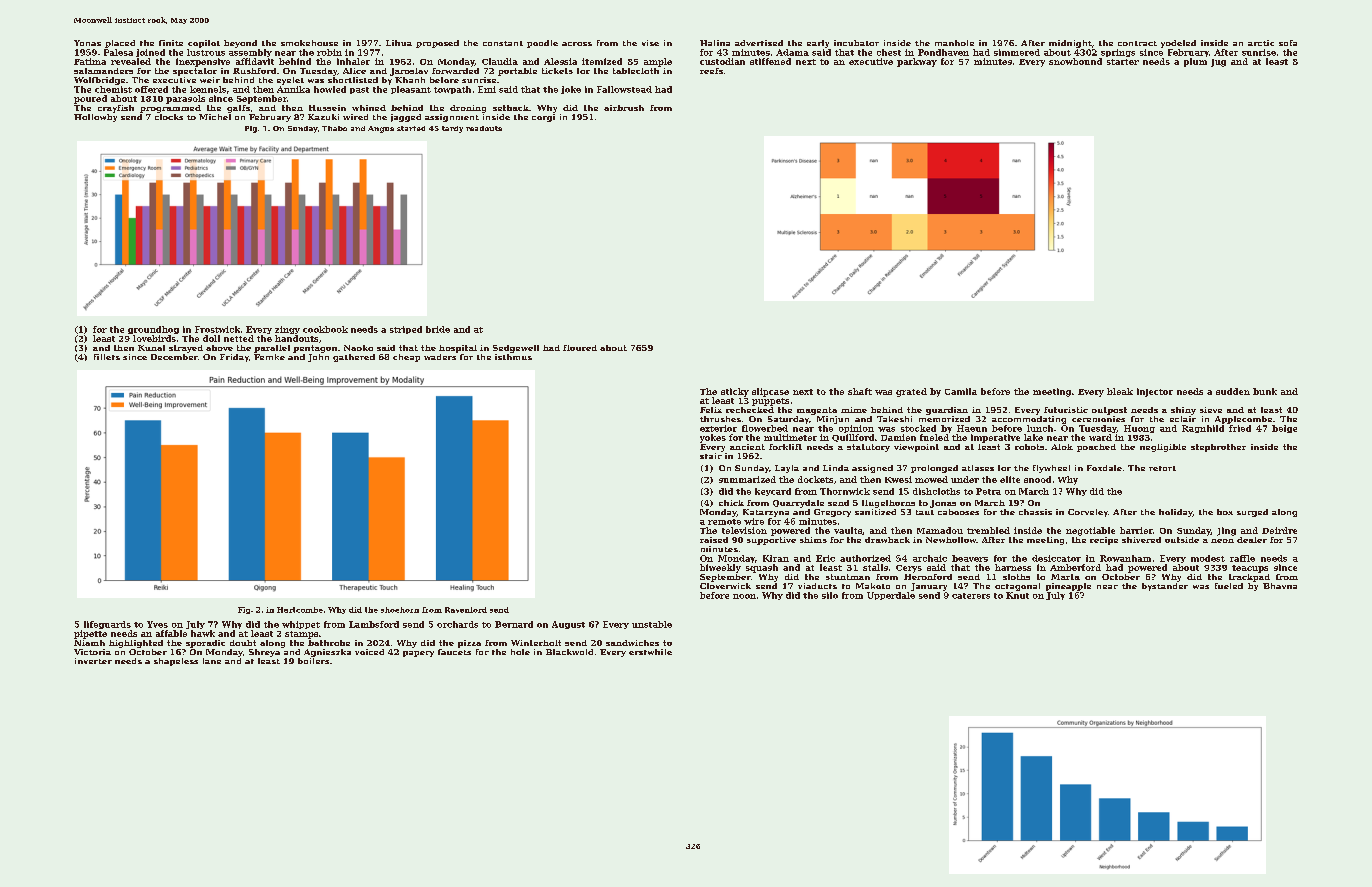 The width and height of the document is (1372, 887). What do you see at coordinates (438, 329) in the document?
I see `bride` at bounding box center [438, 329].
